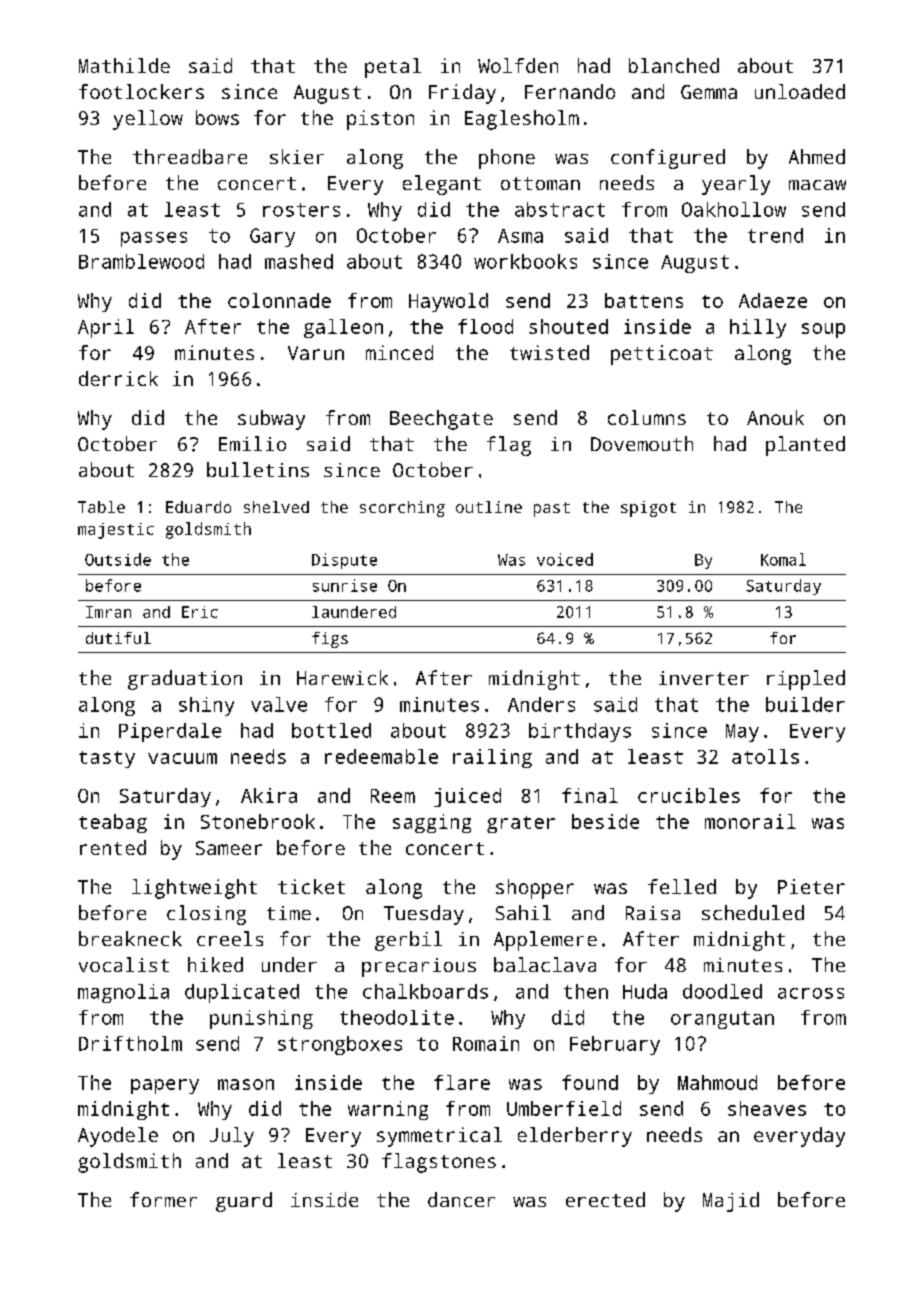 The height and width of the image is (1314, 924). I want to click on vacuum, so click(182, 758).
